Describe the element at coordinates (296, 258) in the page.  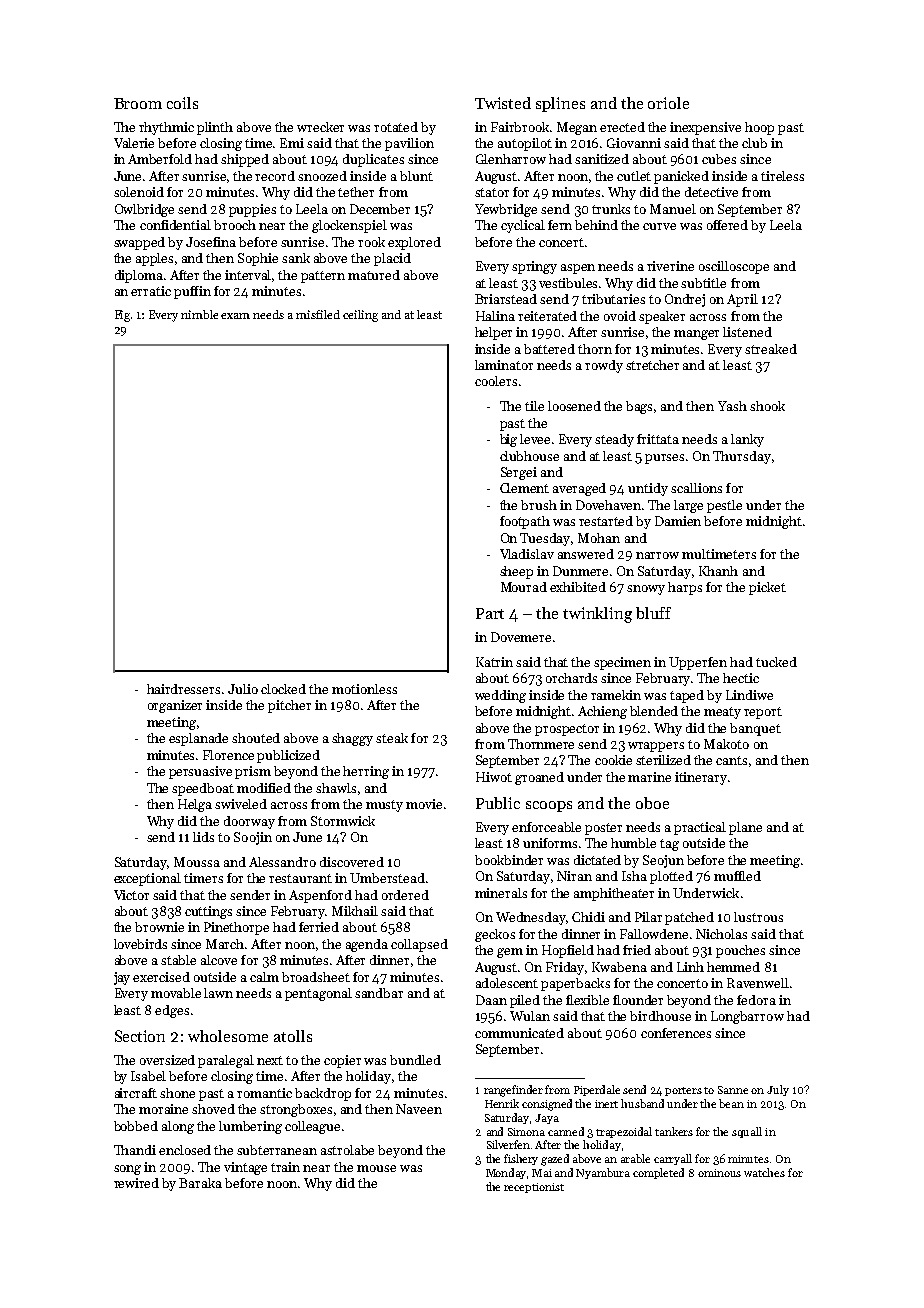
I see `sank` at that location.
